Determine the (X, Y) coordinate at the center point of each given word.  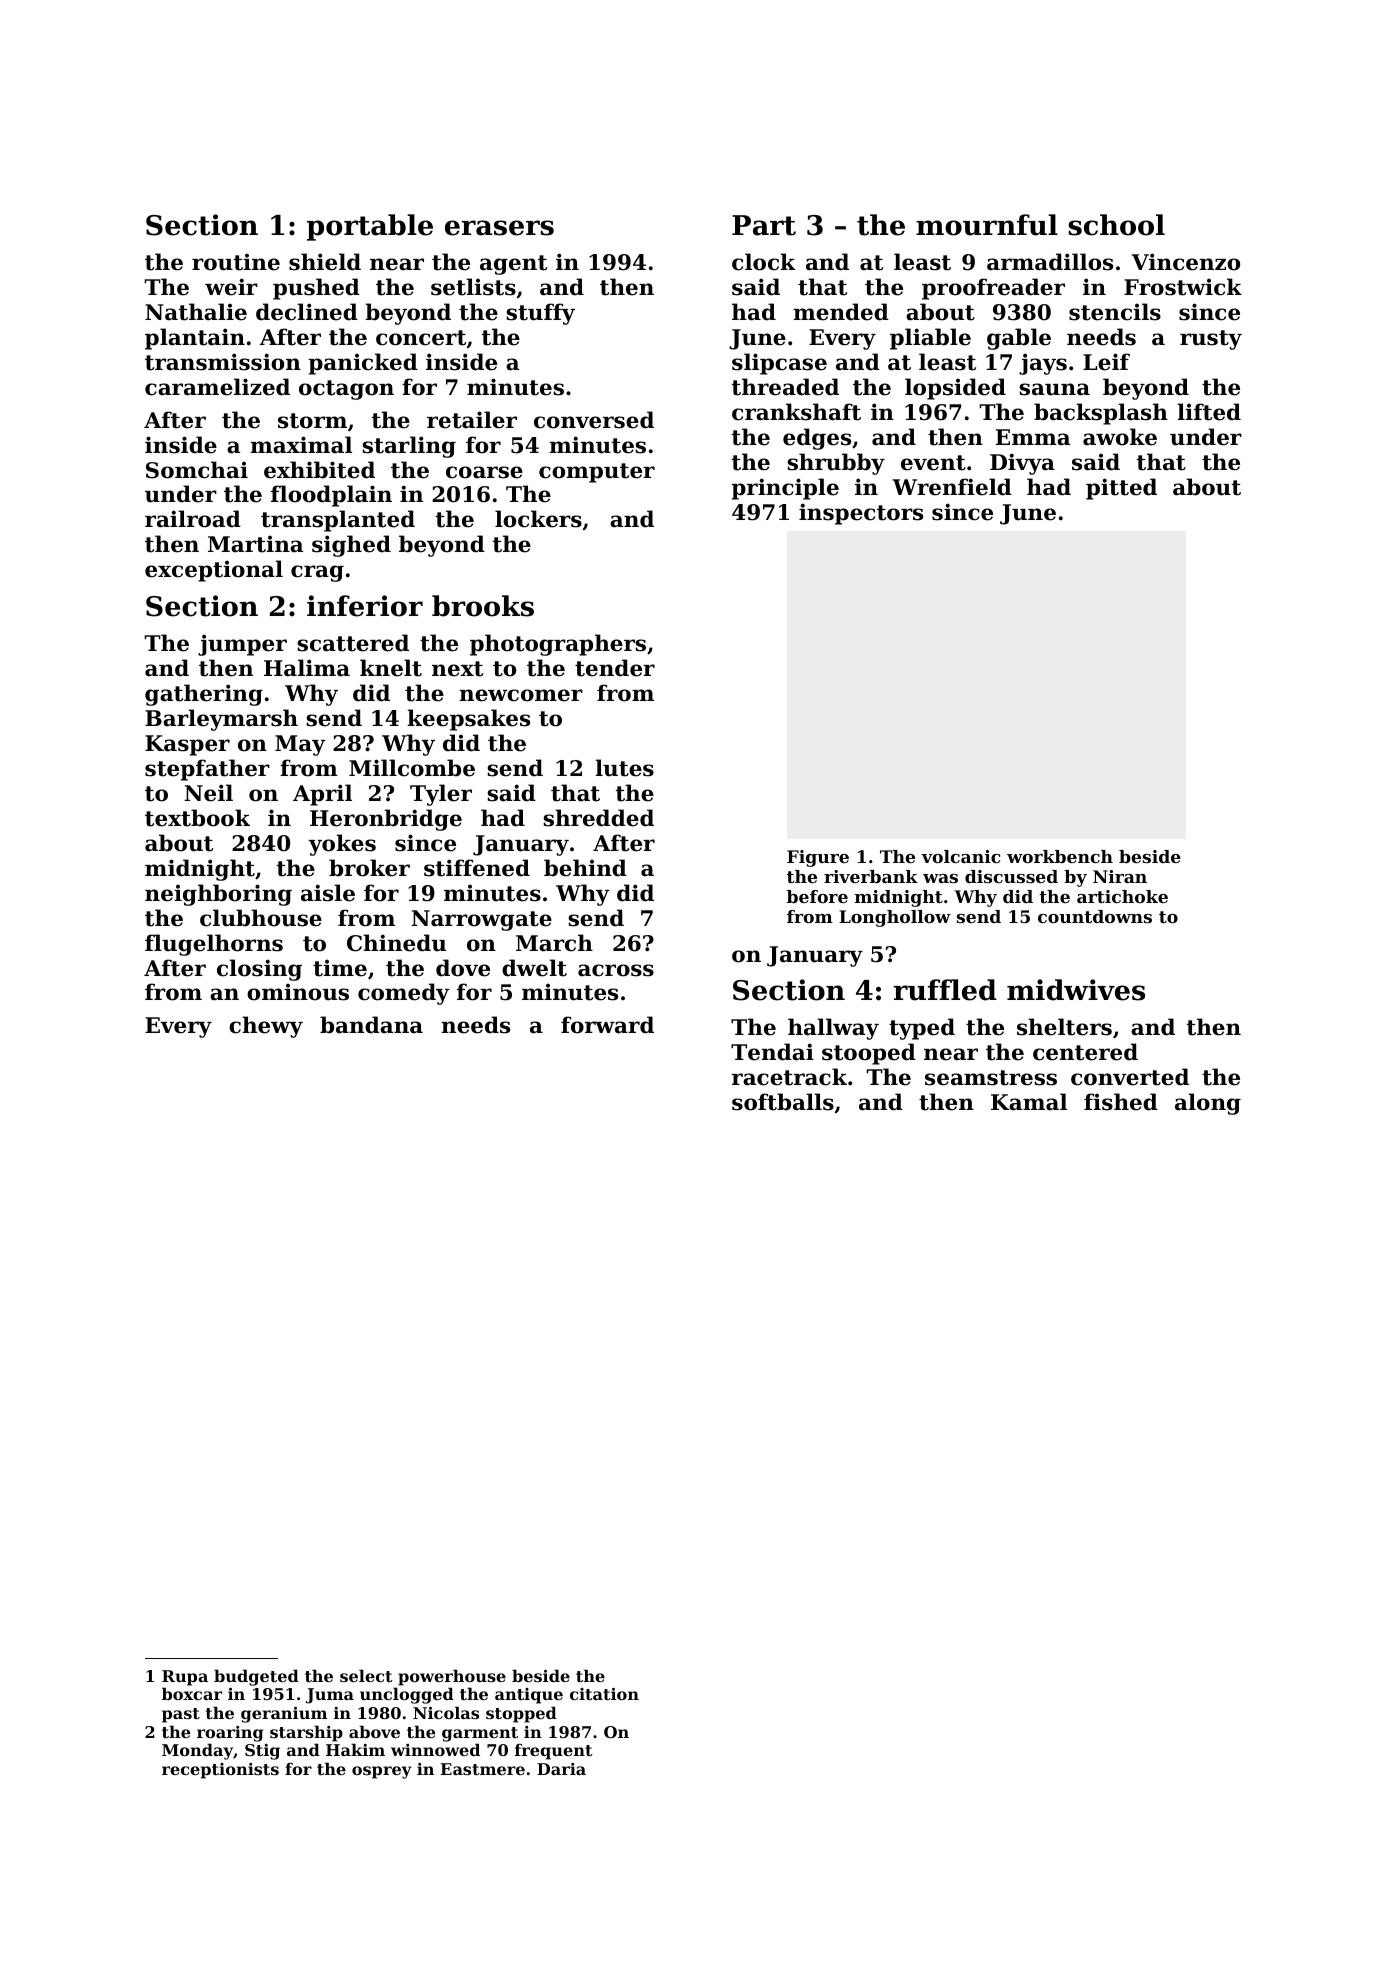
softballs (783, 1102)
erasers (499, 228)
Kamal (1029, 1102)
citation (604, 1694)
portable (370, 227)
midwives (1076, 990)
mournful (987, 225)
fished (1121, 1102)
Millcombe (412, 768)
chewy (266, 1027)
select (366, 1675)
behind (585, 868)
